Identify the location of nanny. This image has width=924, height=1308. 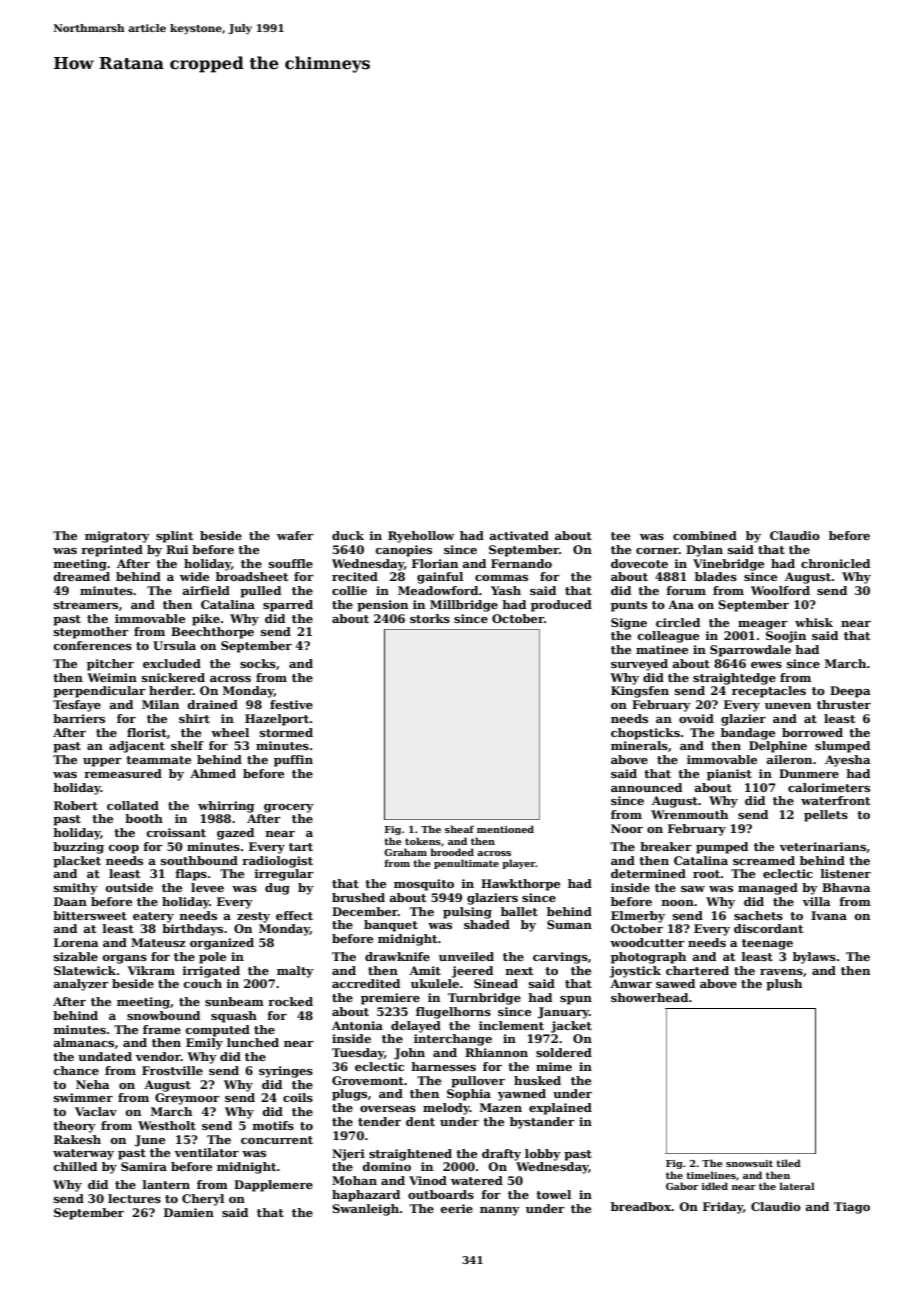
(500, 1211).
